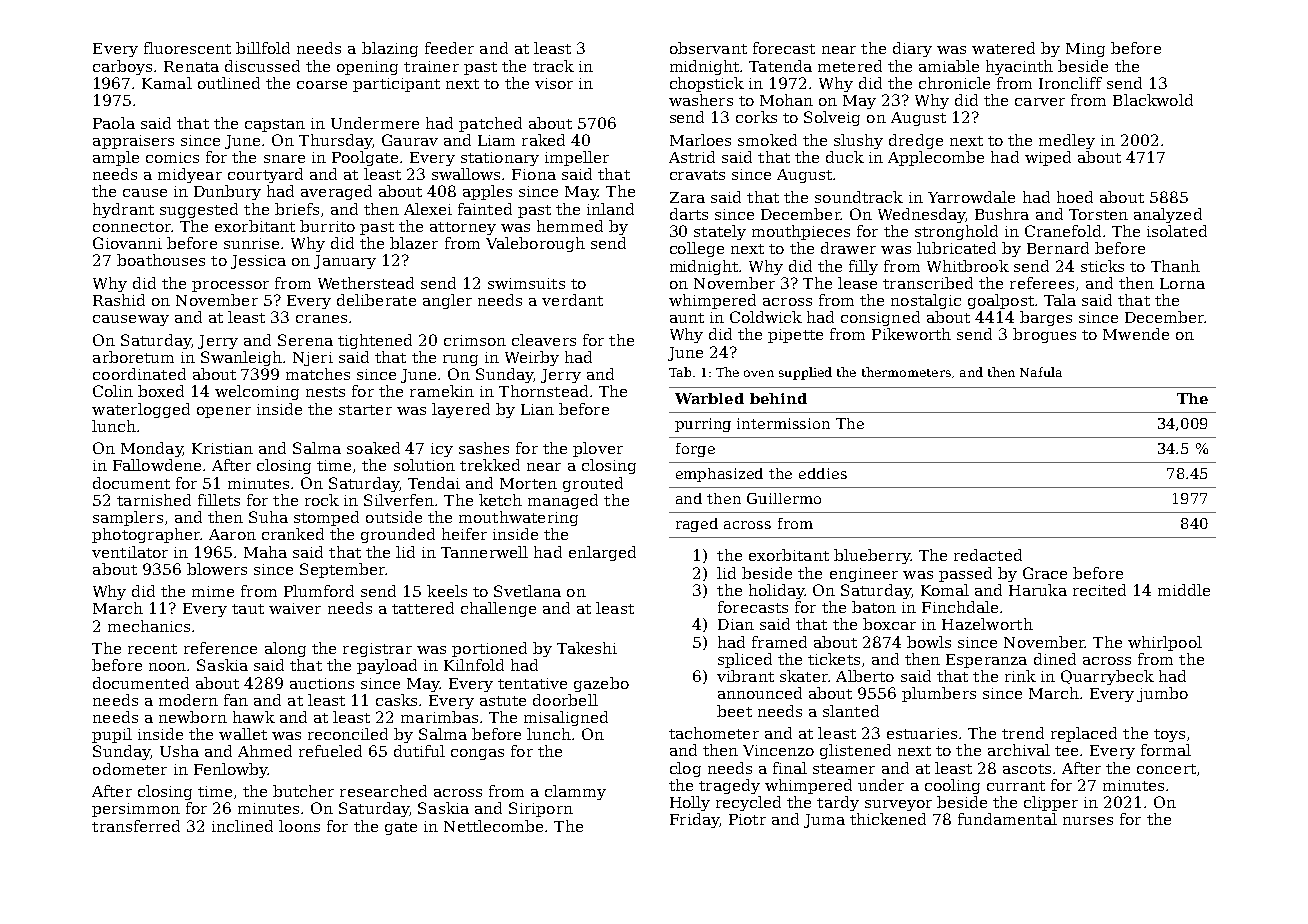 The image size is (1308, 924). I want to click on Nafula, so click(1041, 372).
